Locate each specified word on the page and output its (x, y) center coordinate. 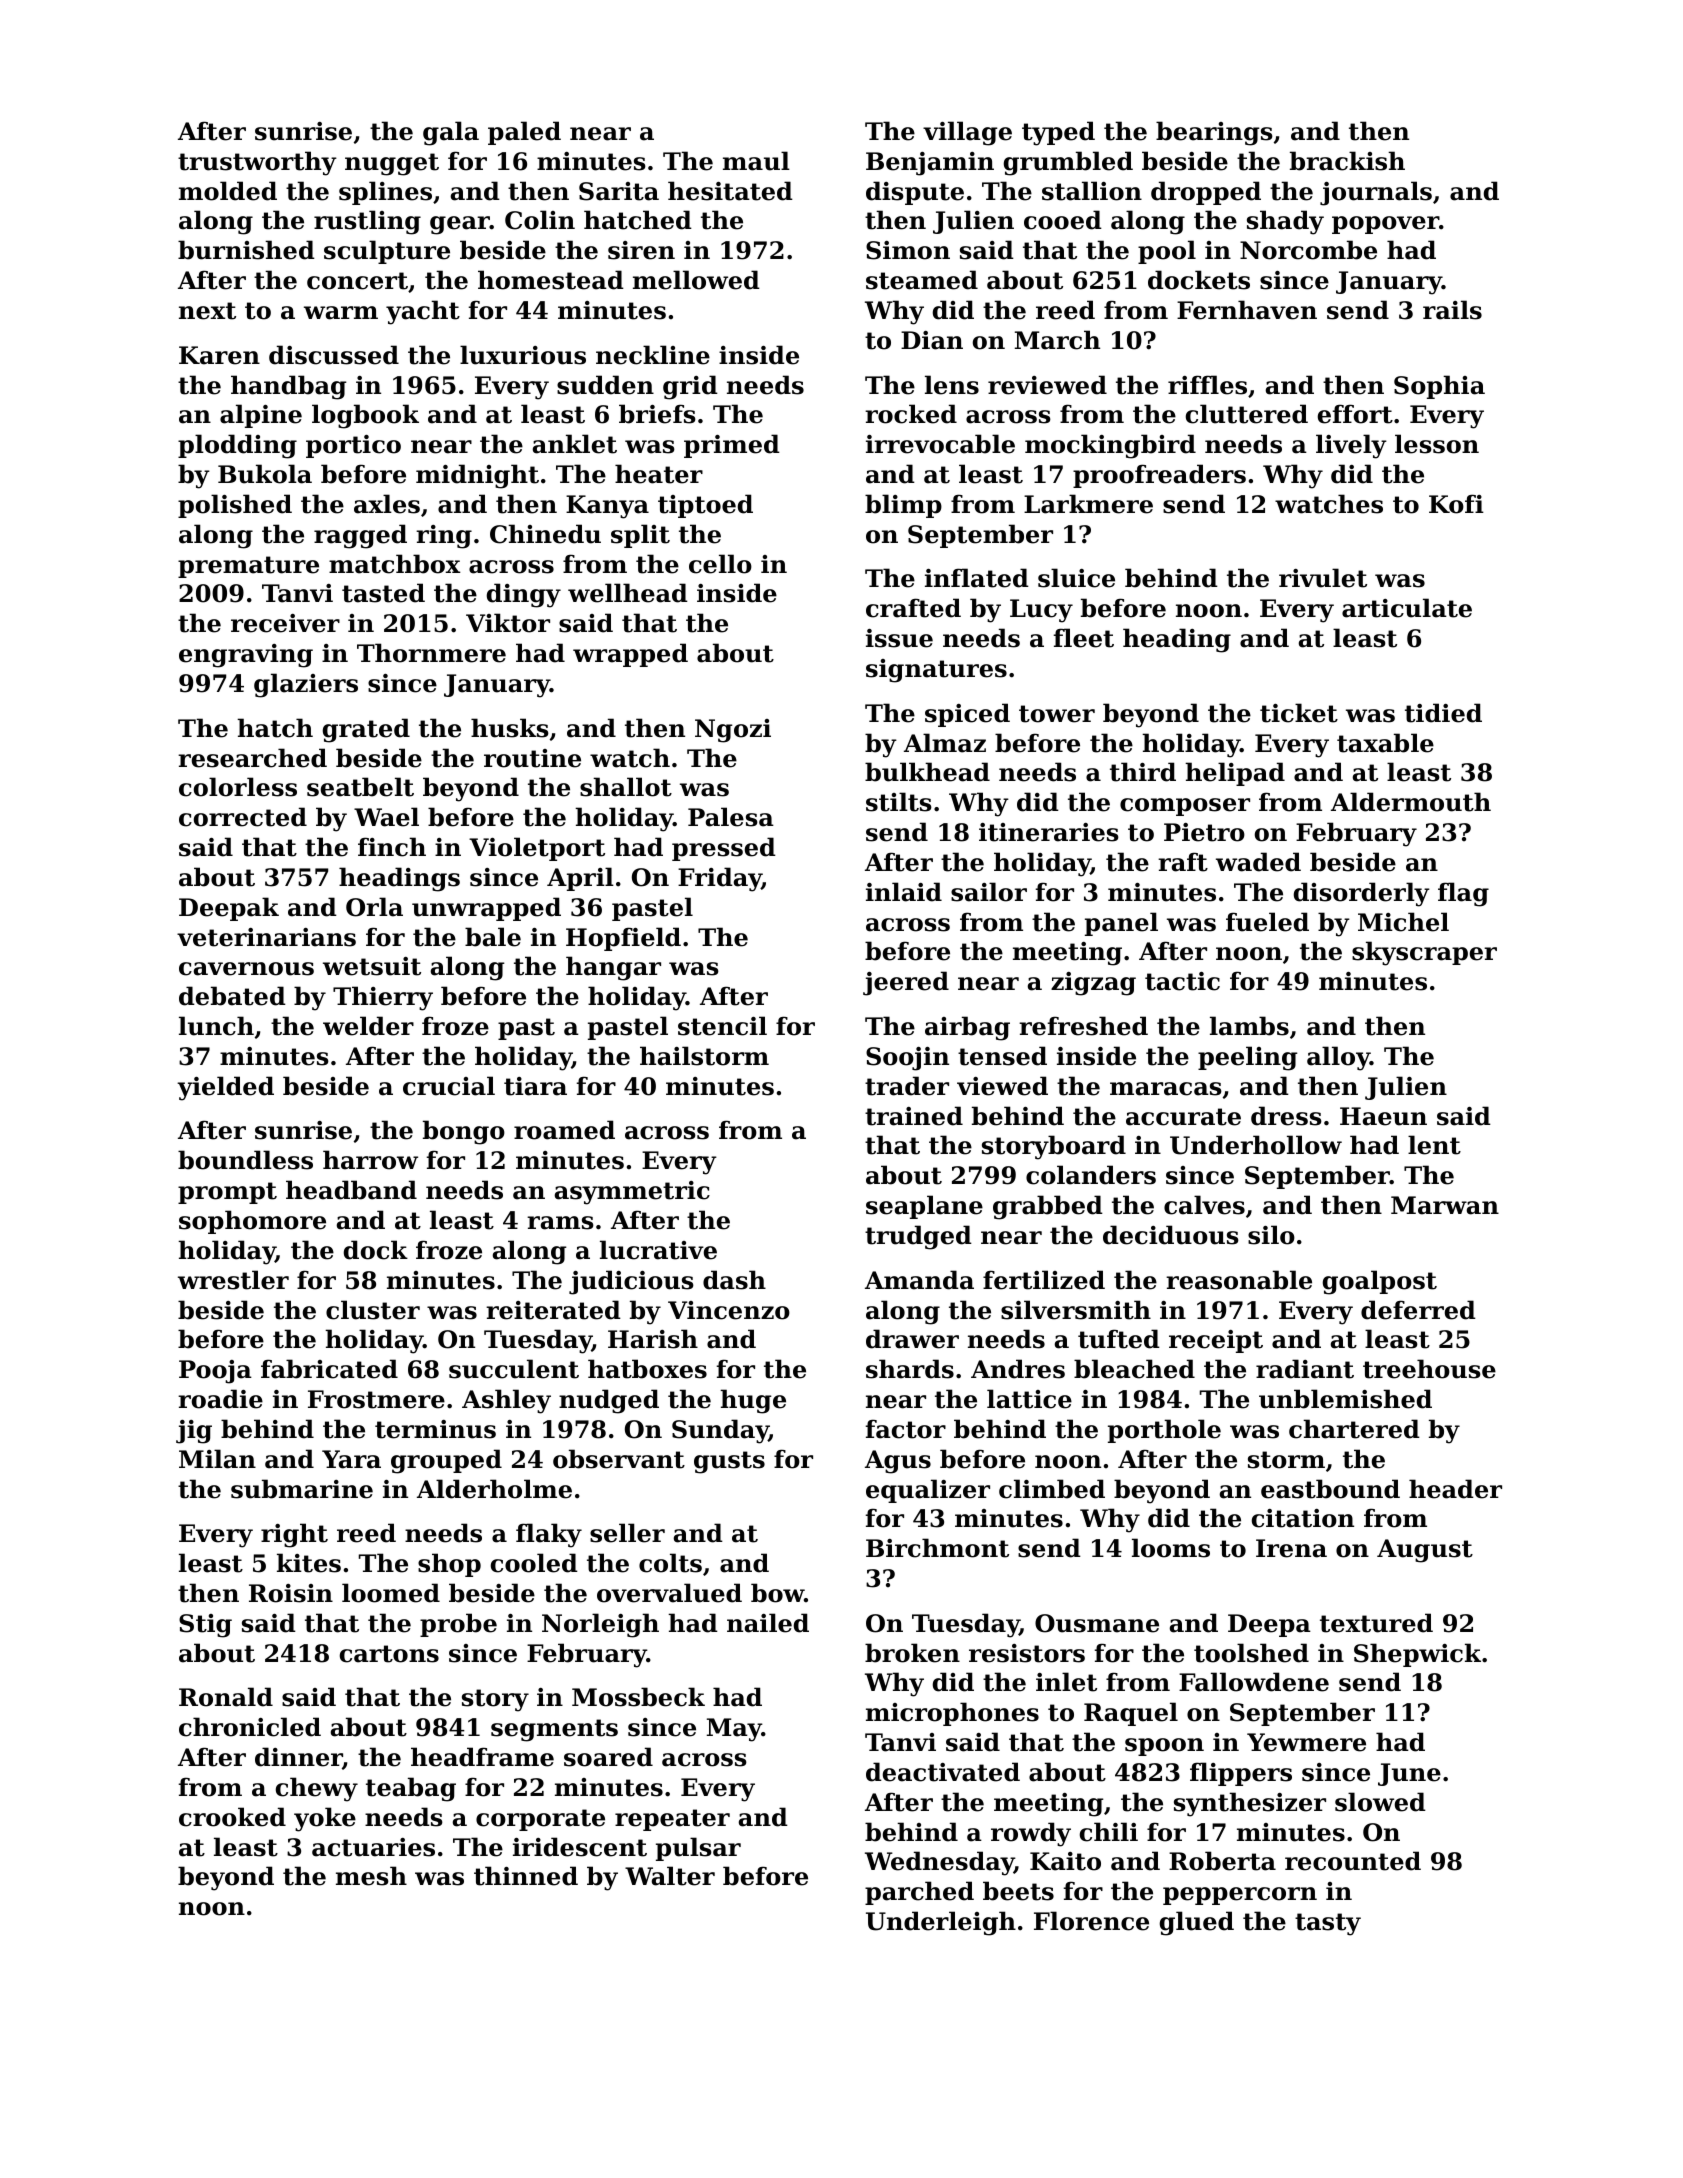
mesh (371, 1876)
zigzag (1093, 984)
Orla (374, 907)
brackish (1347, 161)
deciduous (1171, 1235)
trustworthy (257, 163)
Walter (670, 1876)
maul (756, 161)
